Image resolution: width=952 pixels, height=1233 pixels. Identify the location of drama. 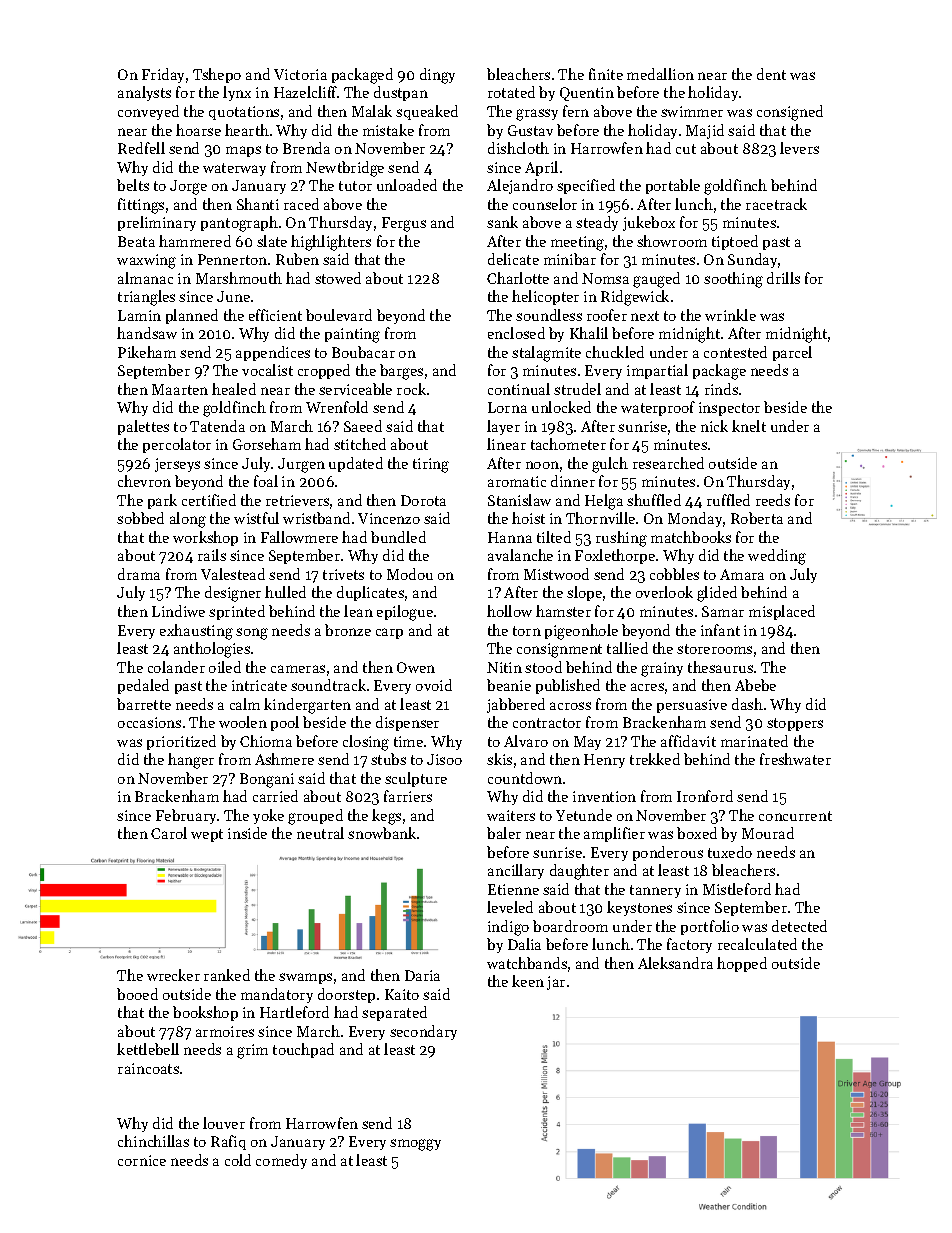
(139, 574).
